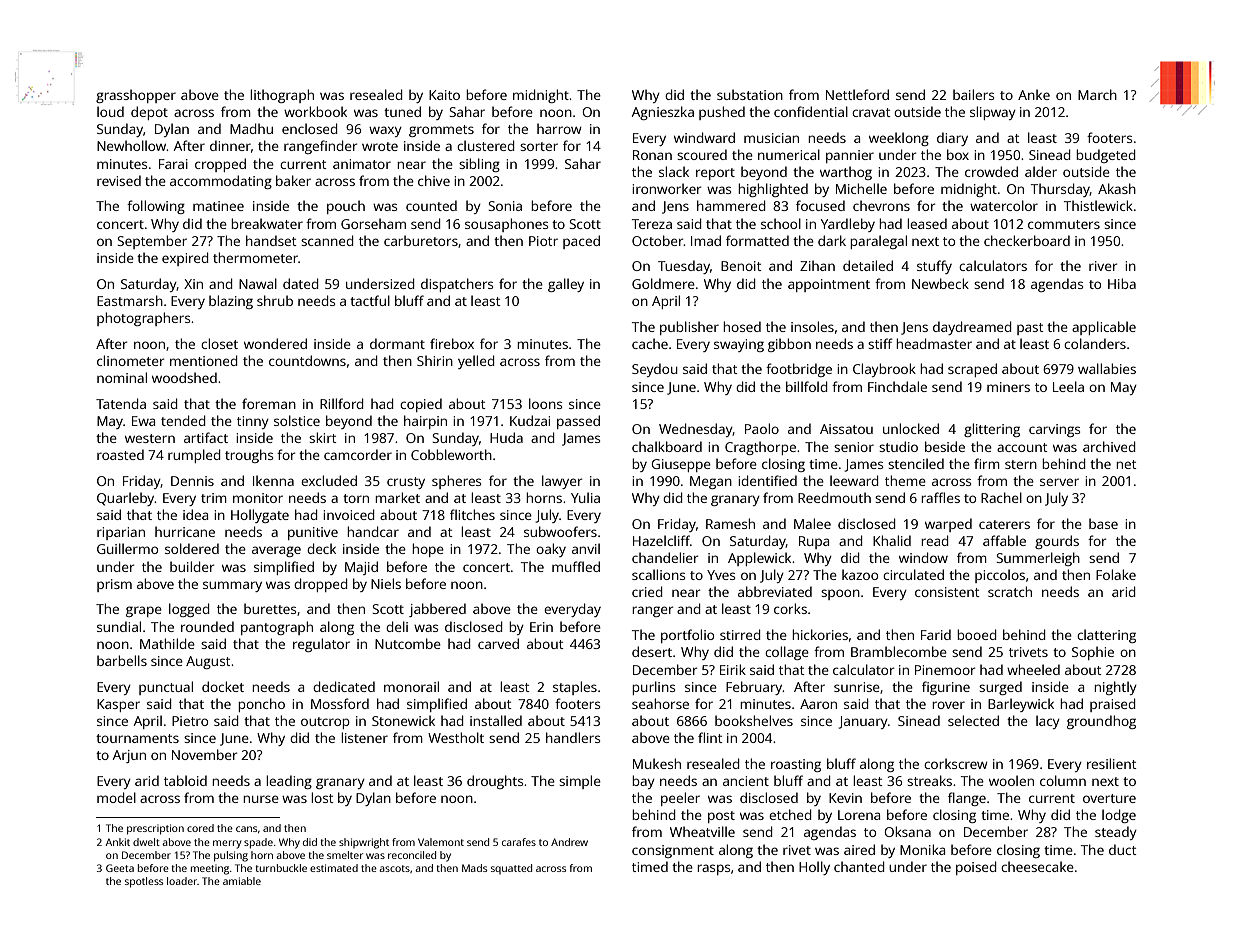 The height and width of the screenshot is (952, 1233). I want to click on grasshopper, so click(136, 96).
